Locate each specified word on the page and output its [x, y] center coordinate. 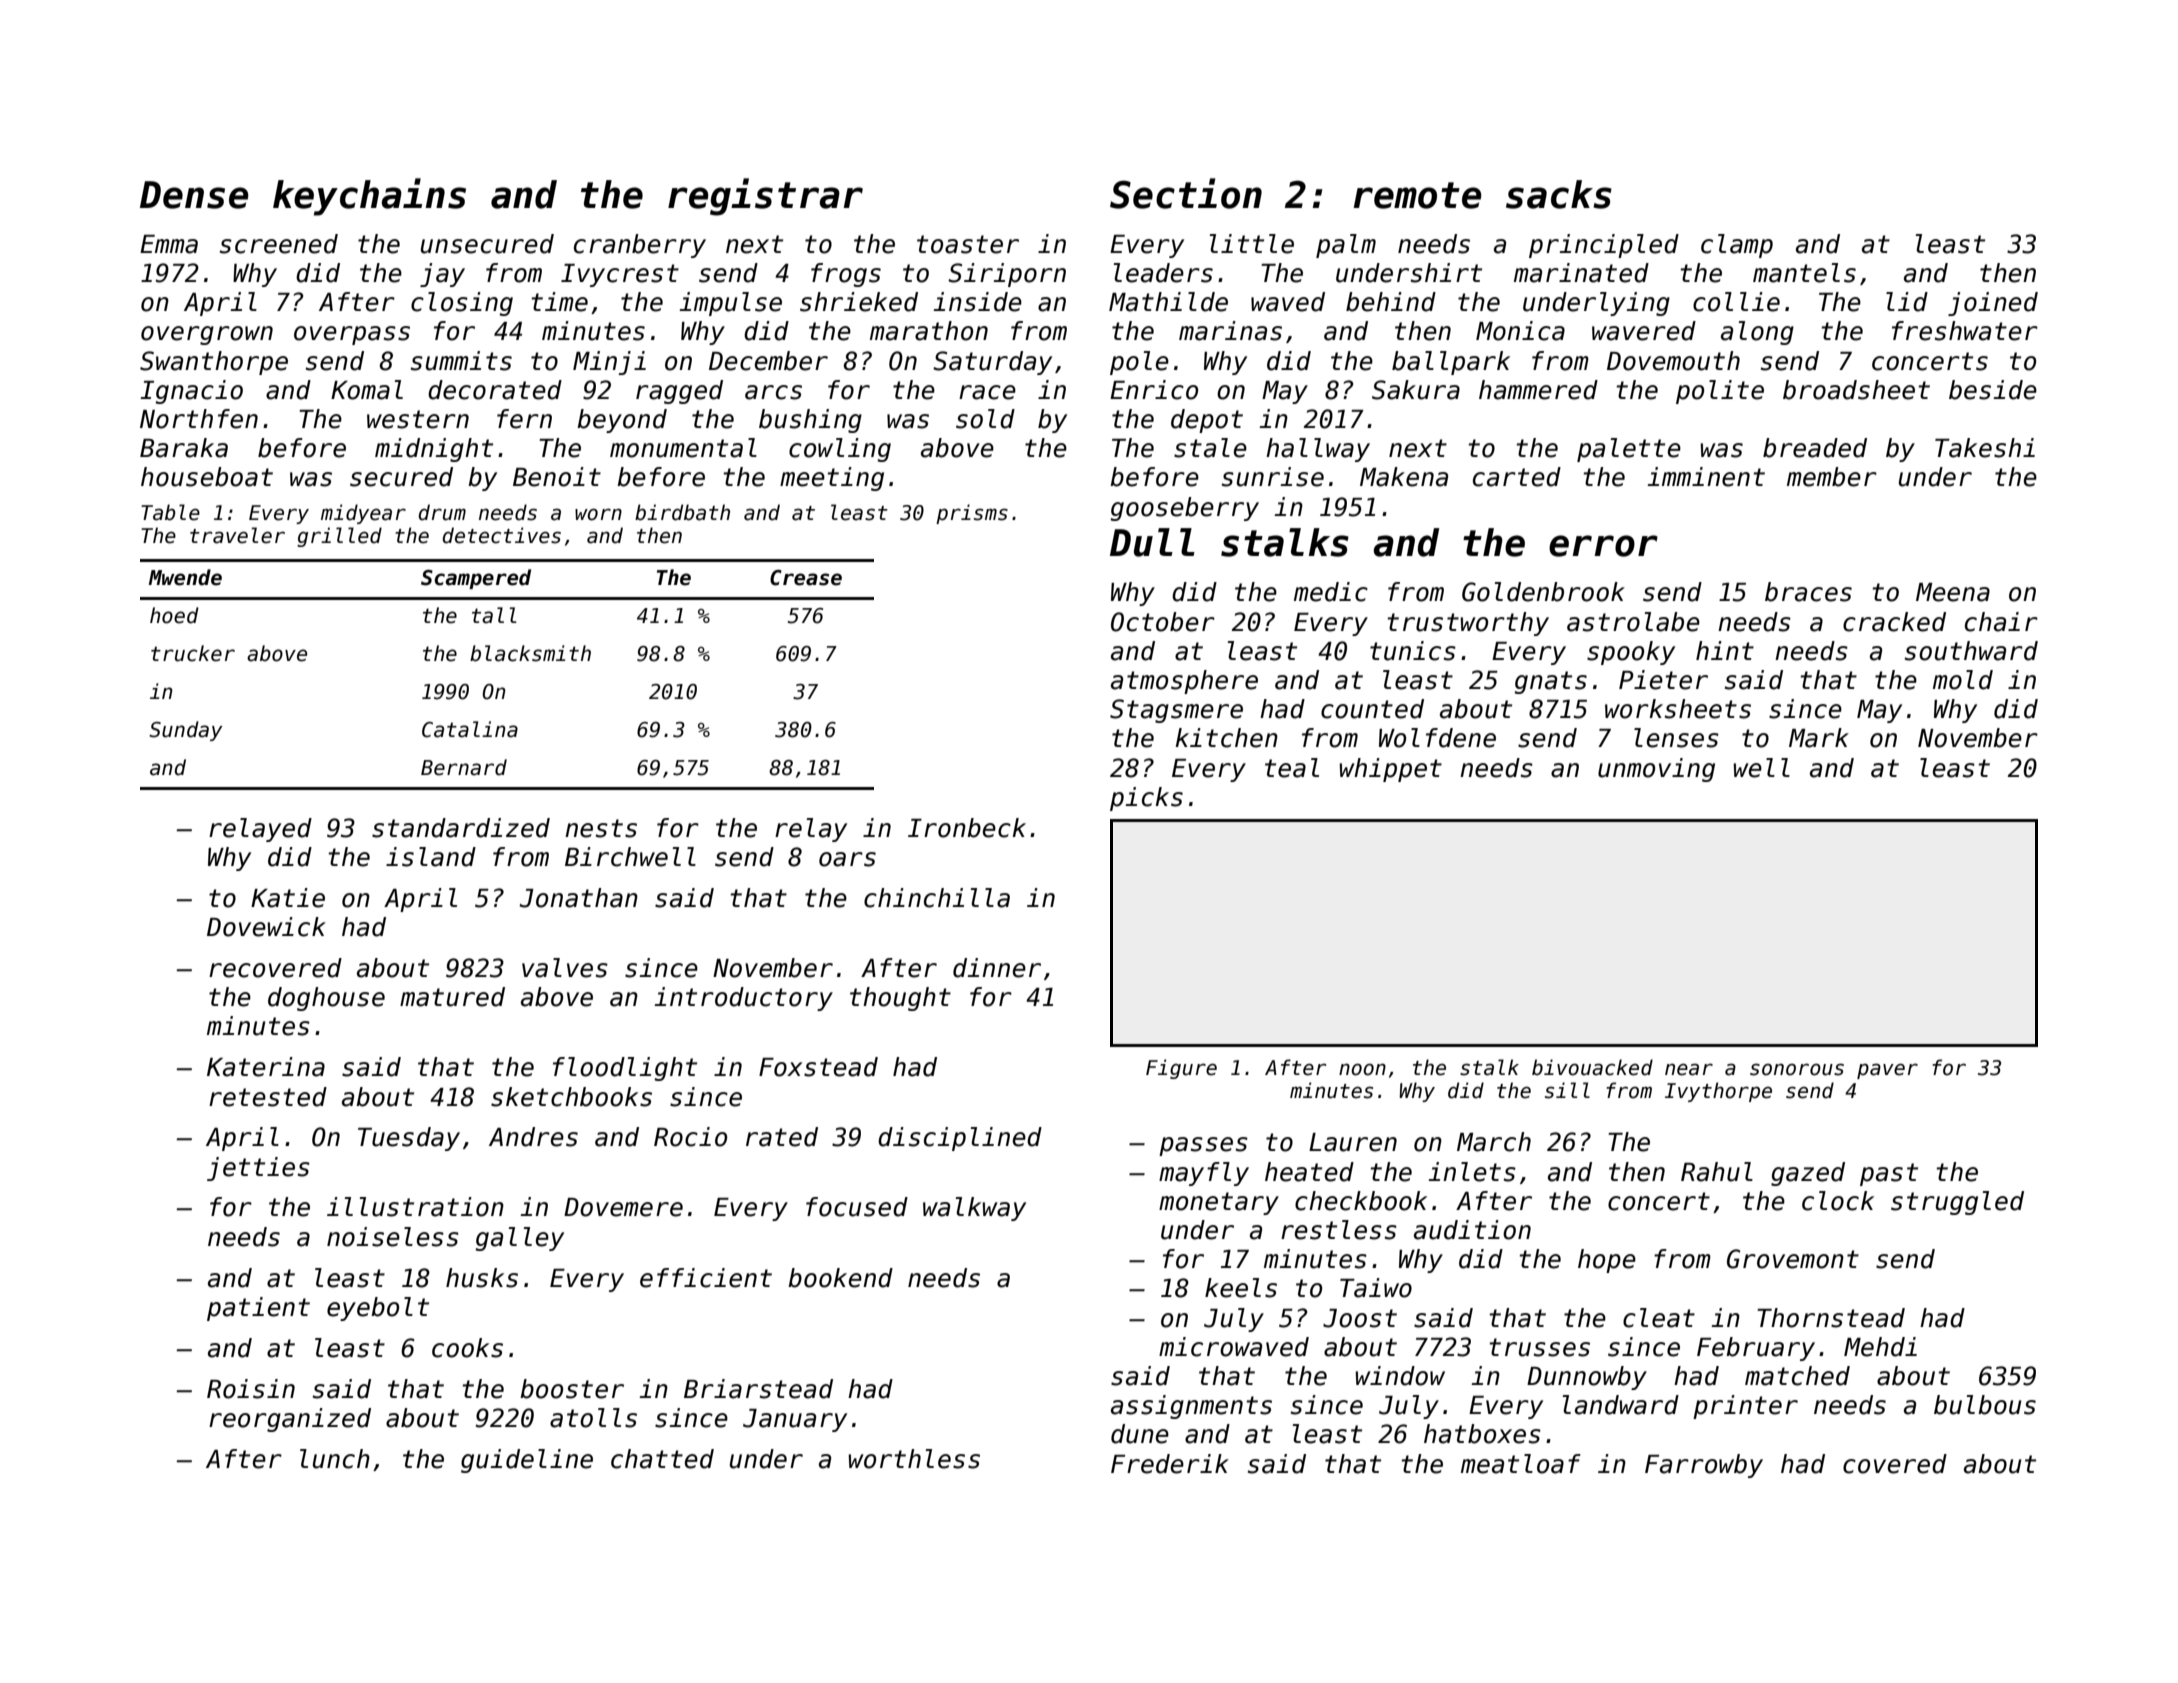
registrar [765, 197]
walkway [974, 1209]
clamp [1737, 246]
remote [1417, 195]
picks [1146, 799]
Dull [1152, 542]
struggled [1957, 1203]
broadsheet [1856, 390]
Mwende [185, 577]
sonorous [1797, 1069]
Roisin [251, 1389]
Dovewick [266, 927]
